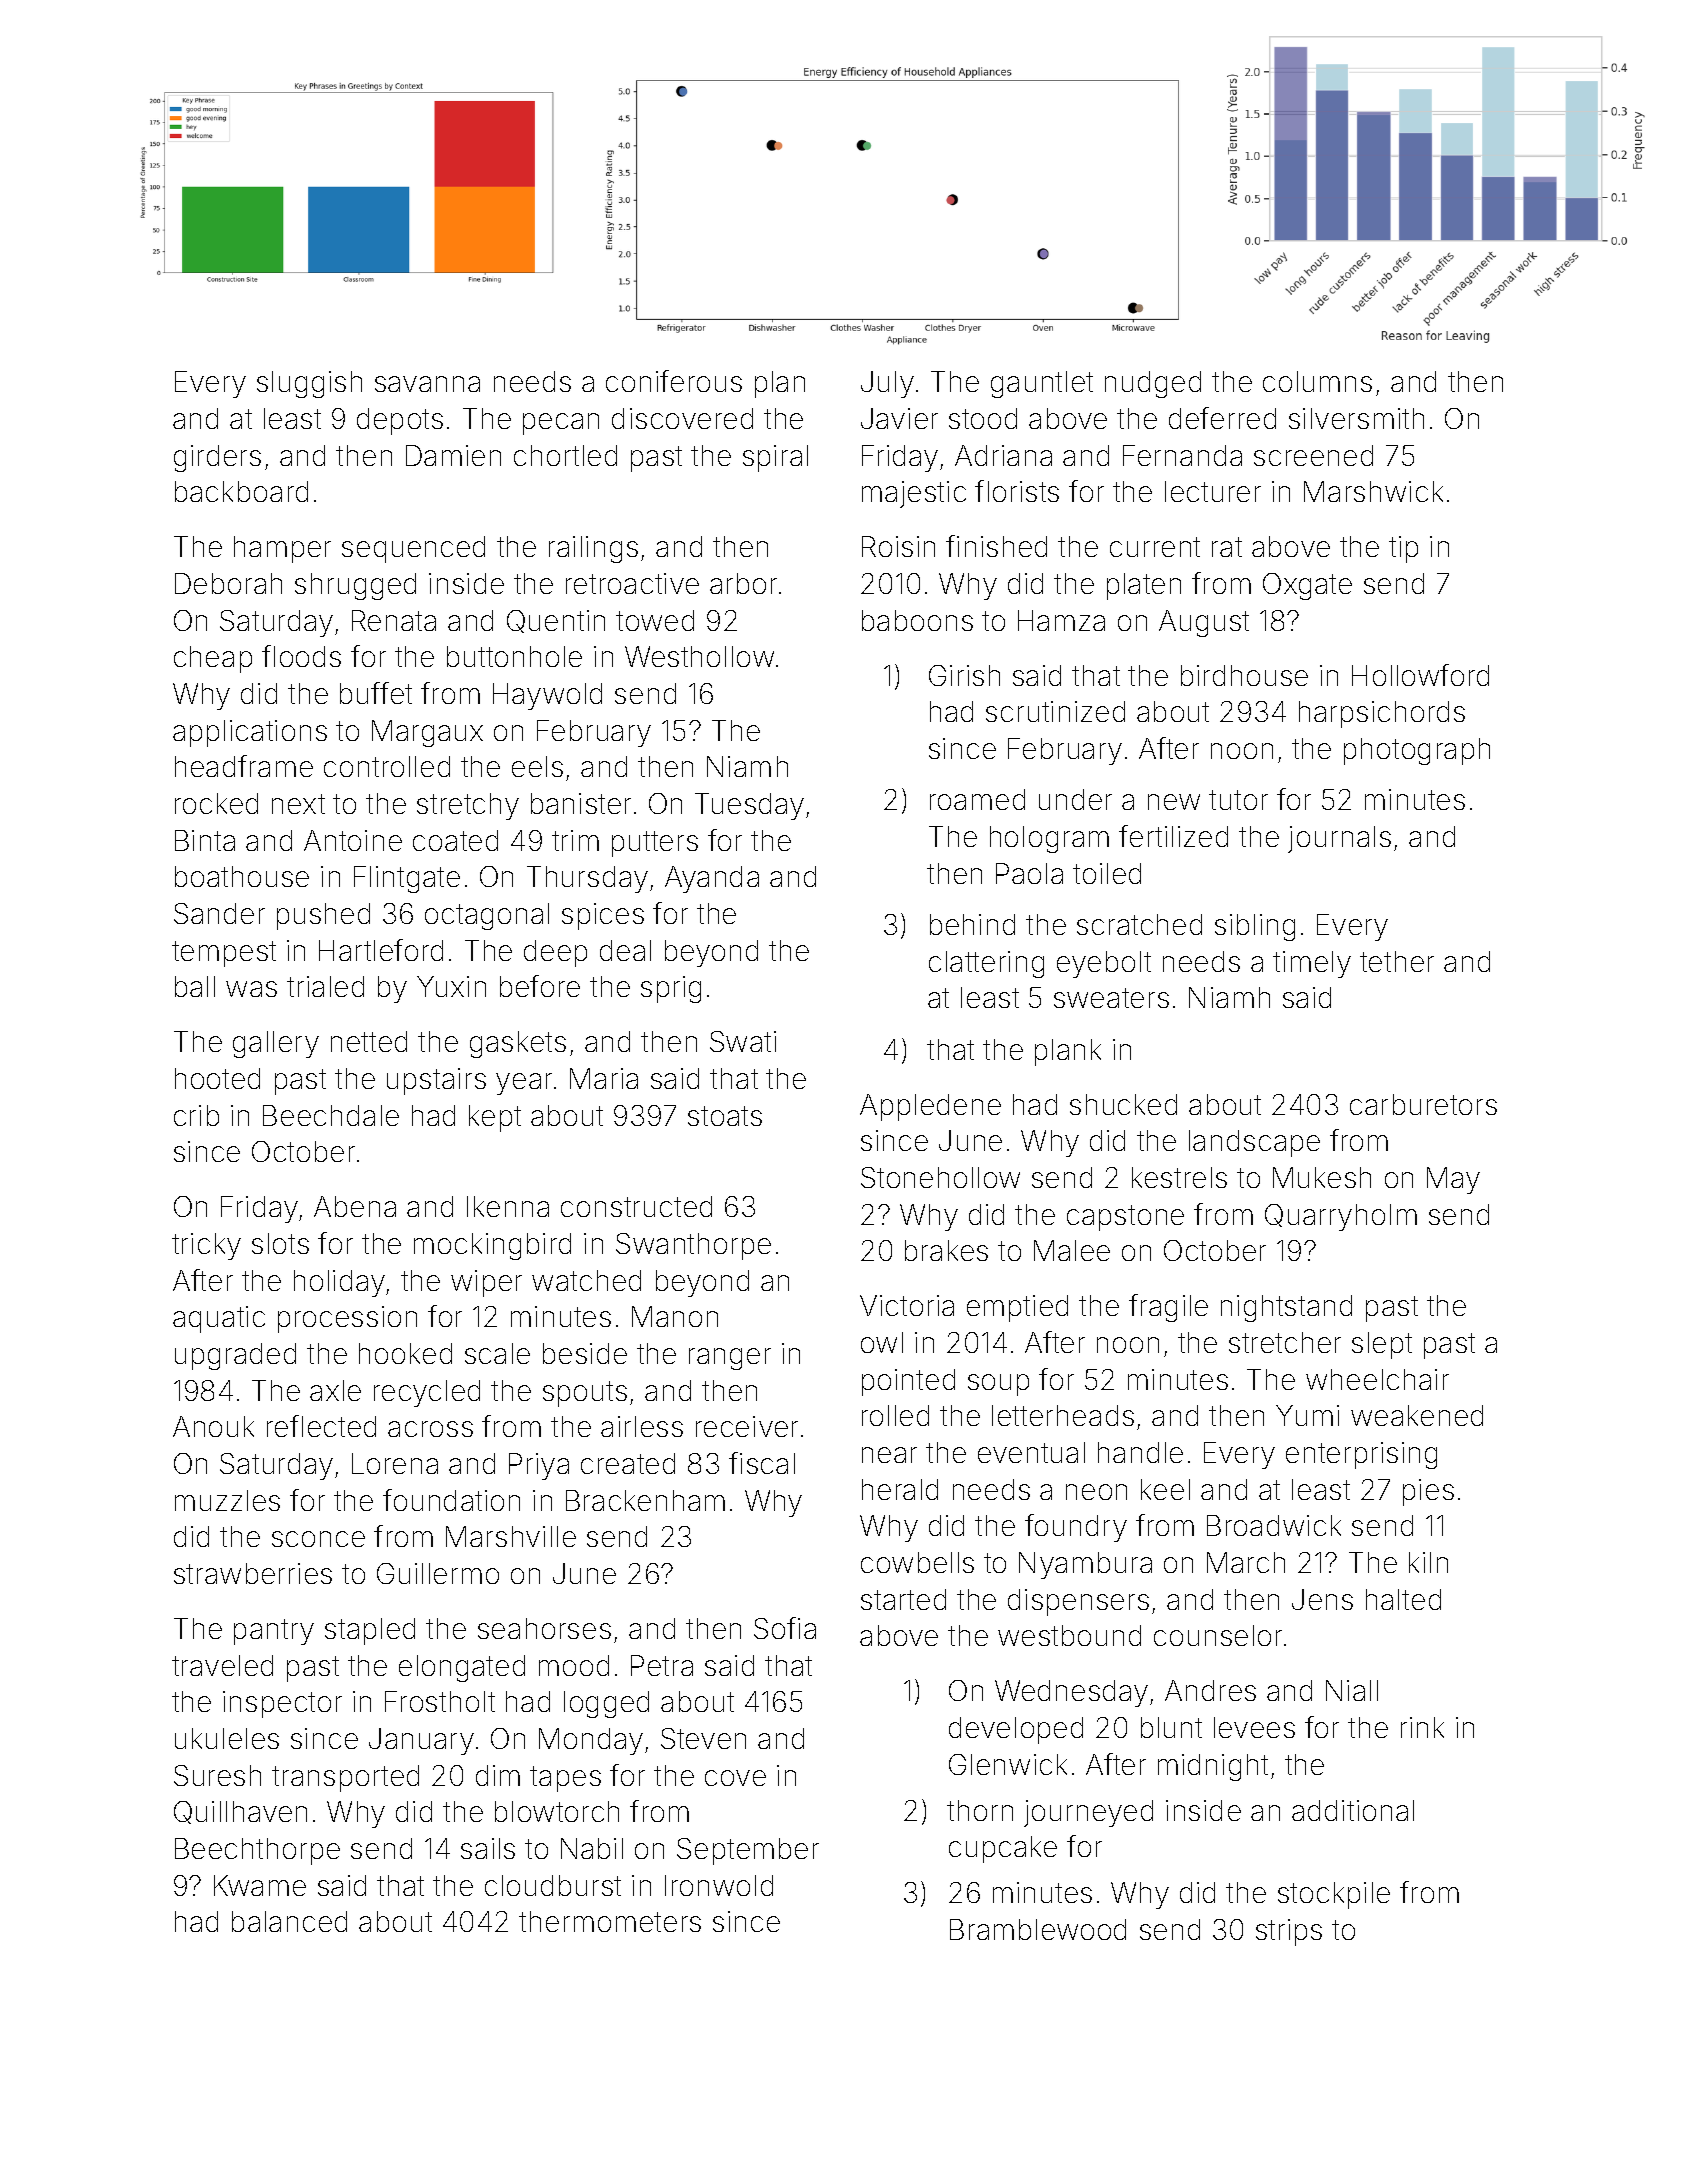 Image resolution: width=1683 pixels, height=2178 pixels. I want to click on sails, so click(488, 1848).
